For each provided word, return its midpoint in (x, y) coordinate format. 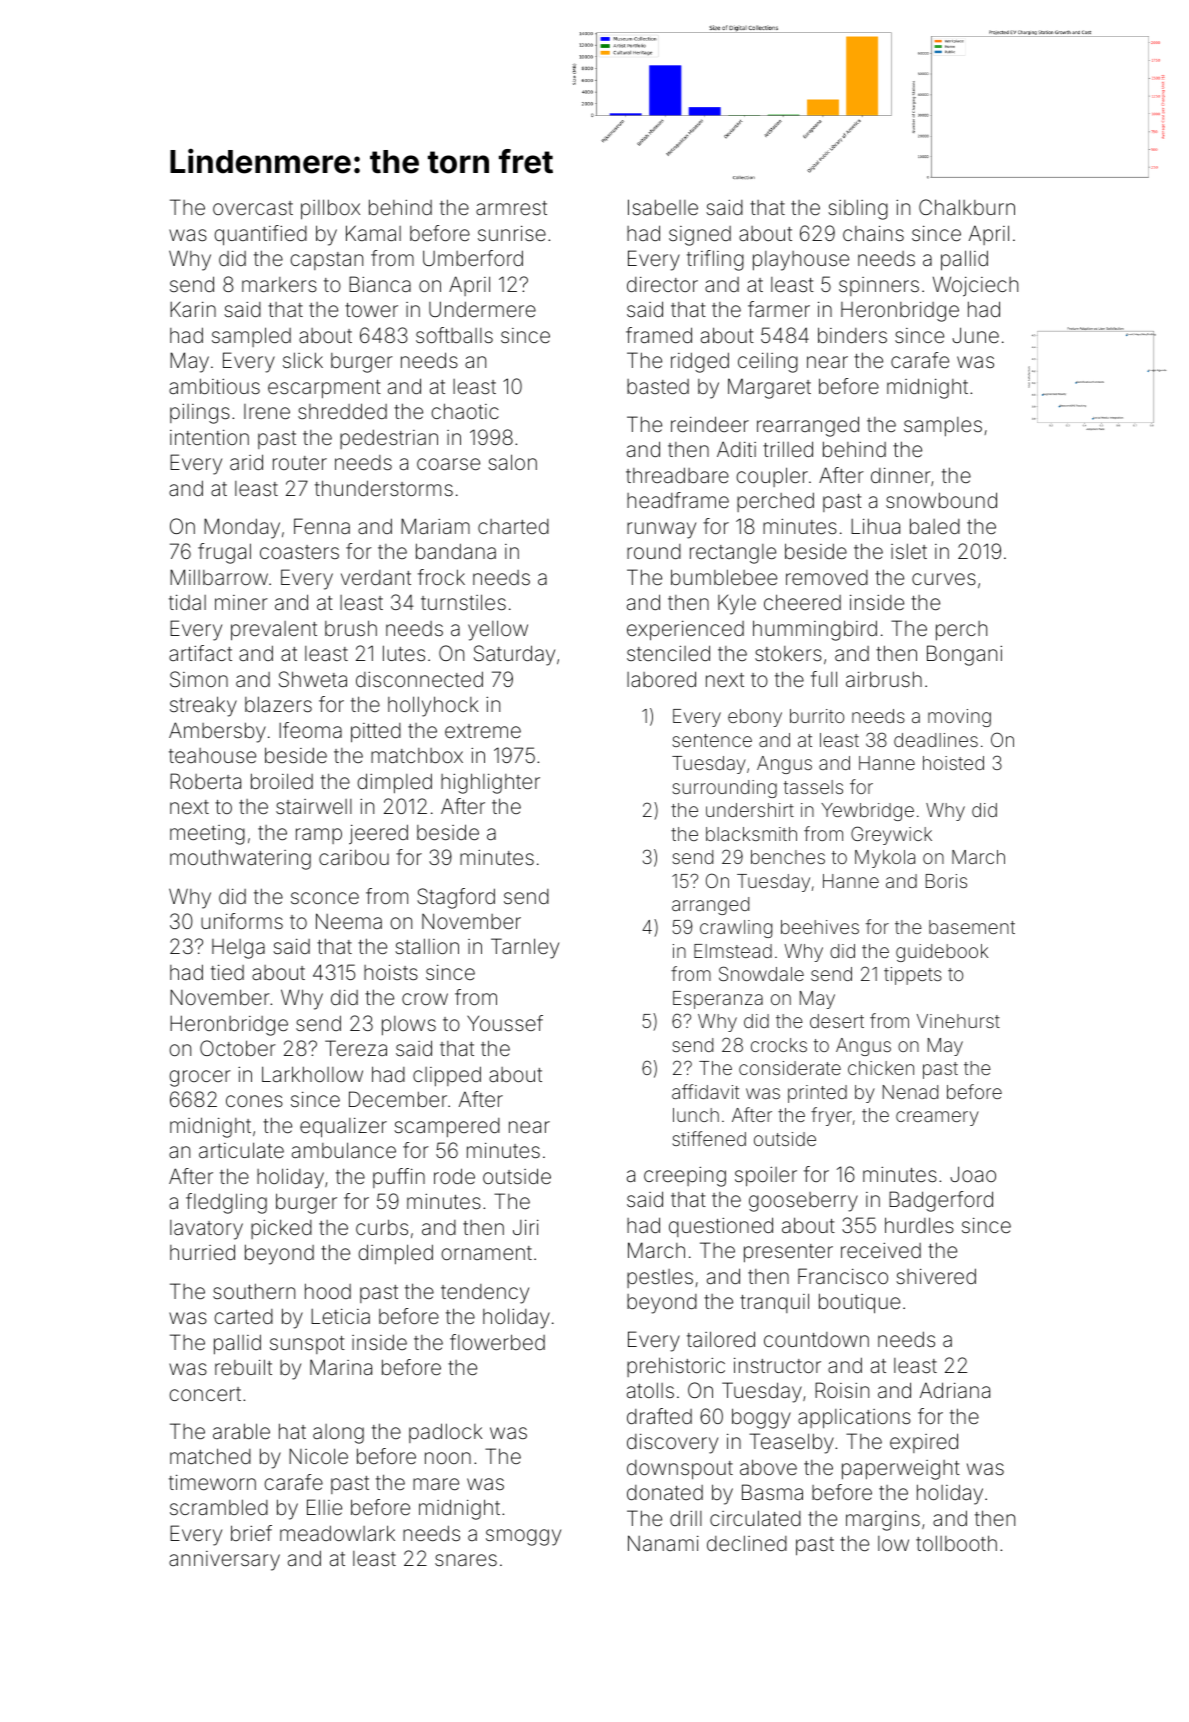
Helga (238, 949)
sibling (858, 209)
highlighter (490, 783)
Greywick (891, 835)
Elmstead (733, 951)
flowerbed (497, 1342)
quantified (260, 235)
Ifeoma (310, 730)
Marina (341, 1367)
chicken (881, 1068)
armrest (511, 208)
